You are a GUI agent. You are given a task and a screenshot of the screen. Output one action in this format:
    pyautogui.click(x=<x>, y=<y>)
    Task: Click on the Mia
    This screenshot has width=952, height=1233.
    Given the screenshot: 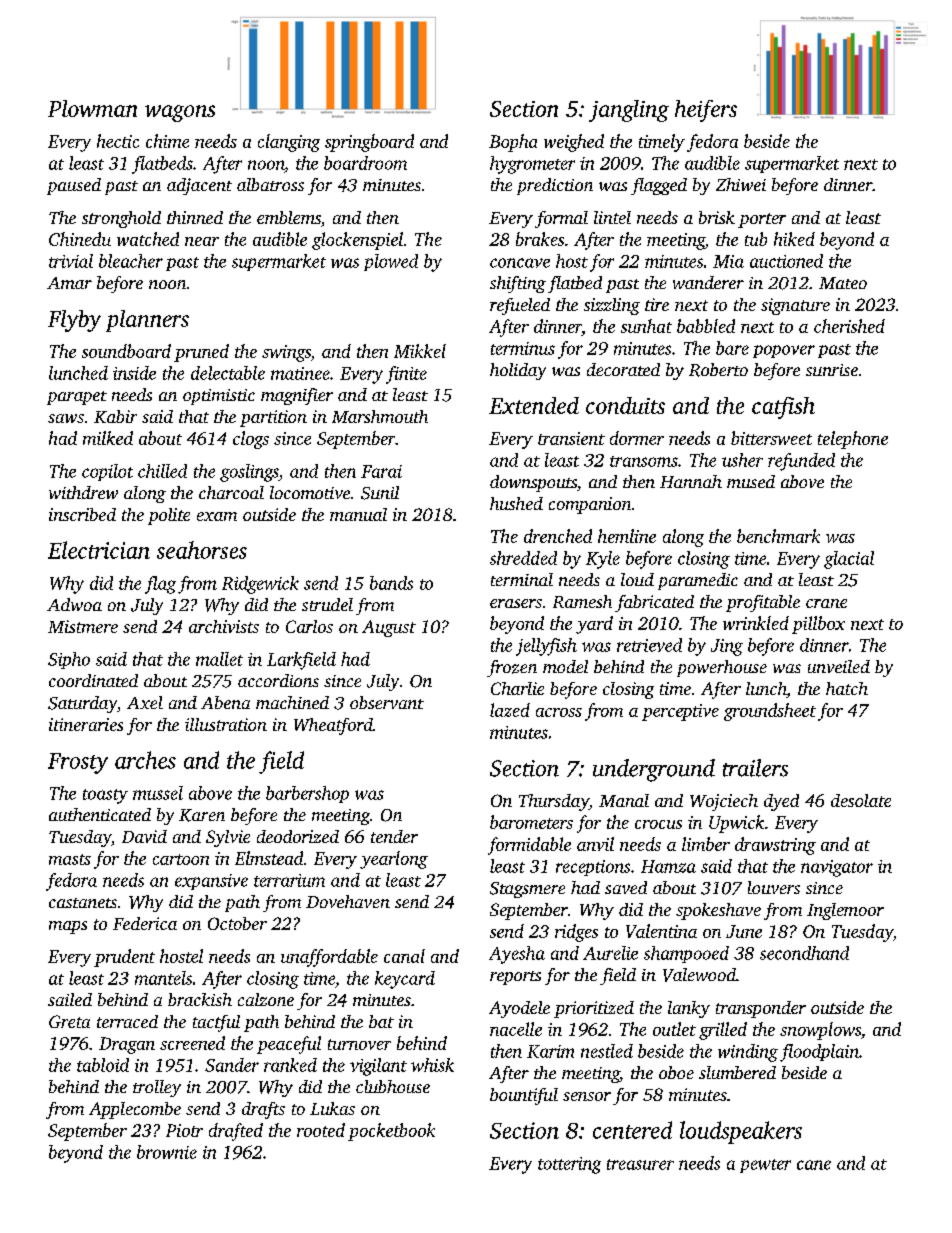 What is the action you would take?
    pyautogui.click(x=728, y=261)
